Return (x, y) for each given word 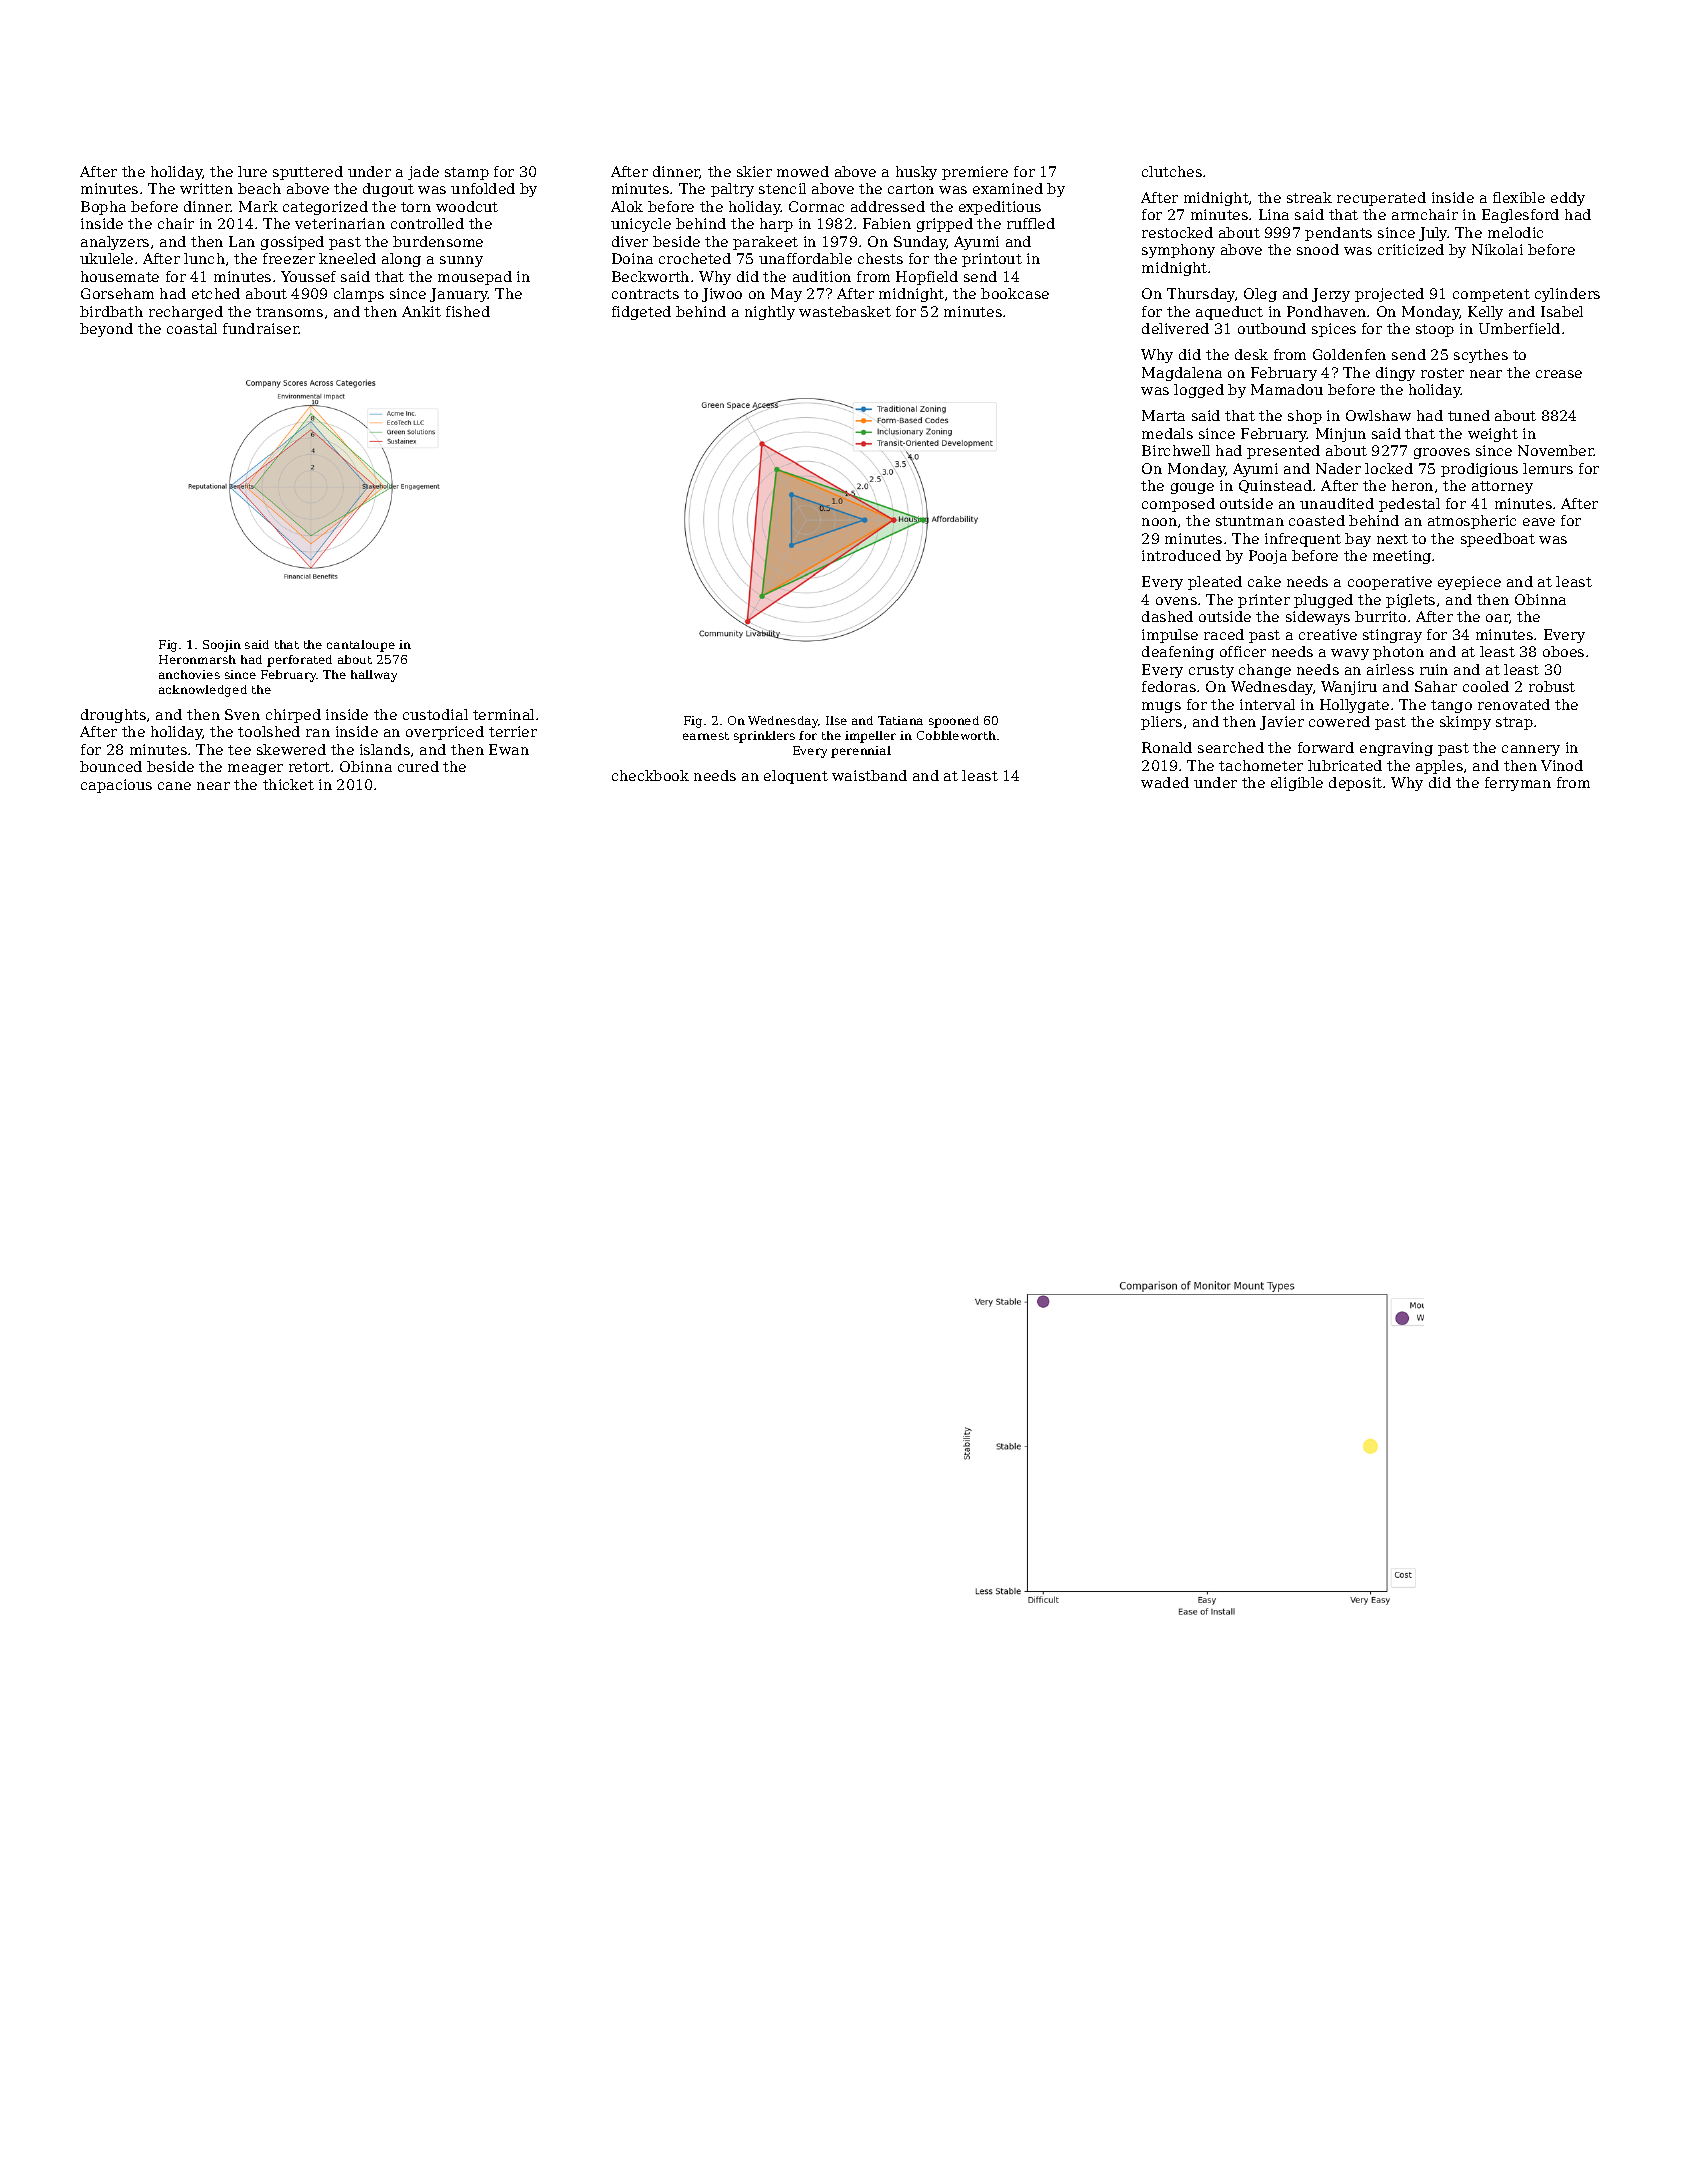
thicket (288, 784)
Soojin (222, 646)
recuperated (1381, 199)
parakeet (765, 243)
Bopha (103, 208)
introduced (1181, 555)
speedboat (1498, 540)
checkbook (650, 775)
